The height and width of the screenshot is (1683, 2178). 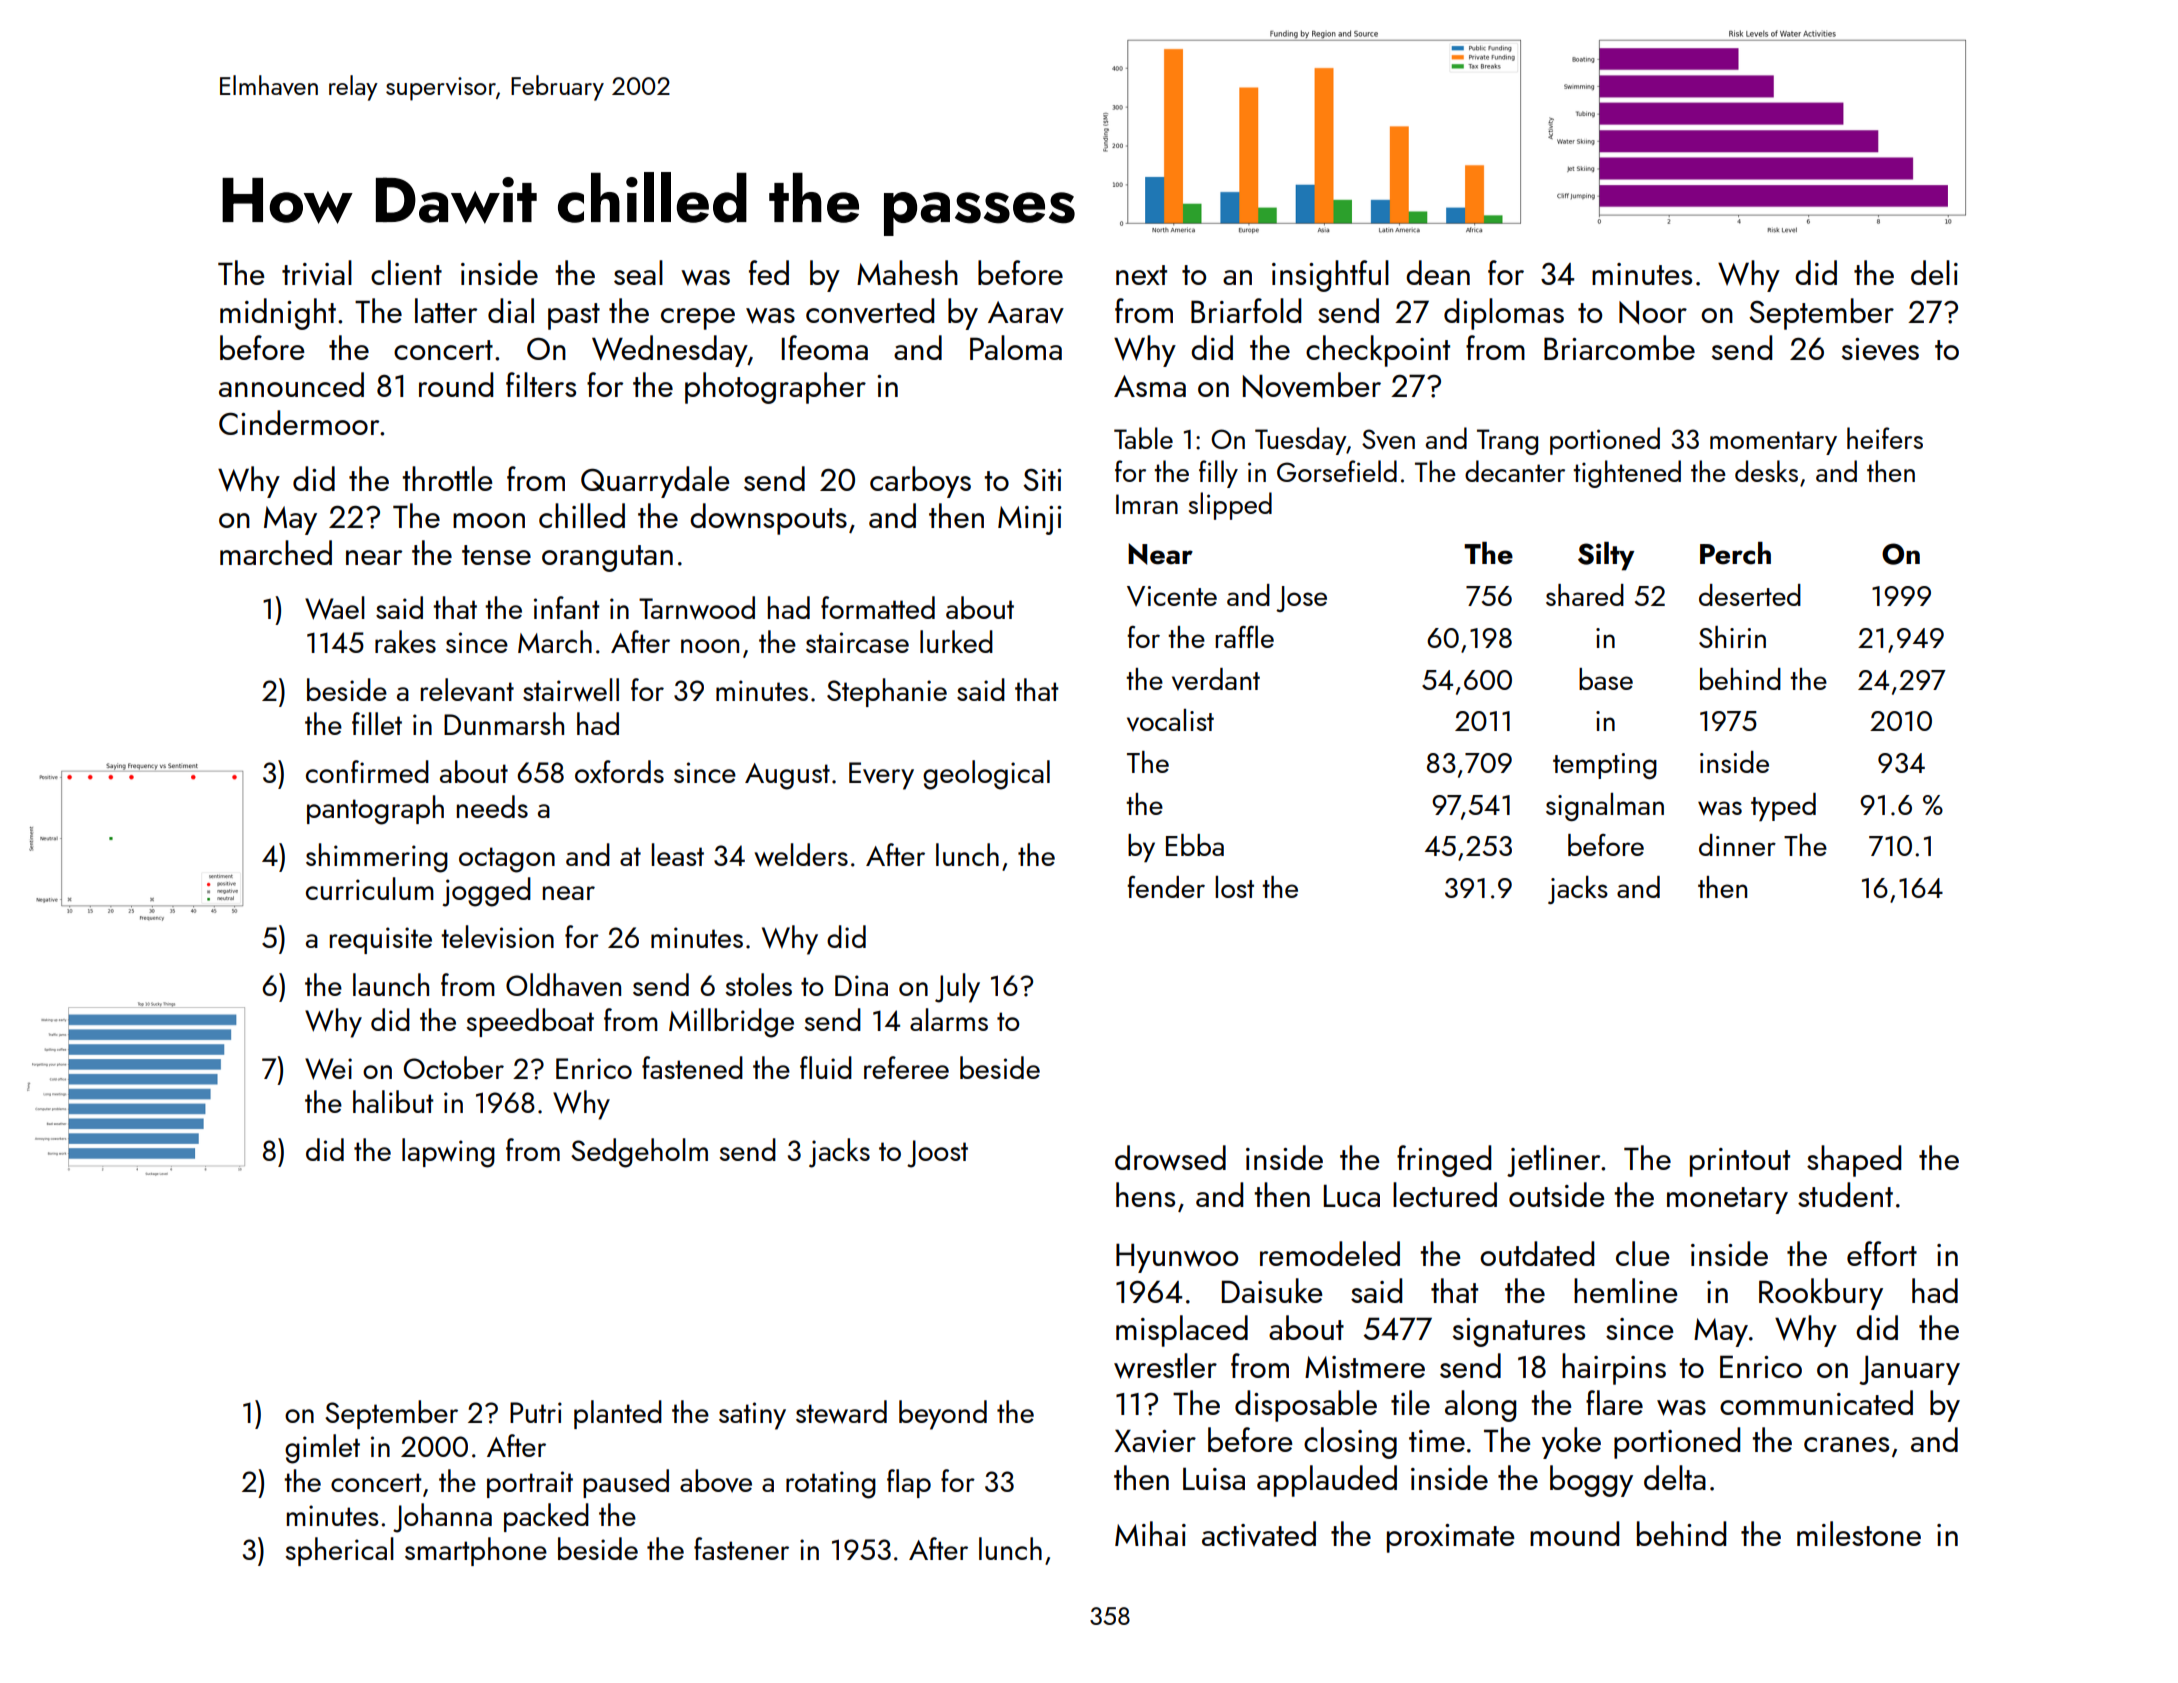 I want to click on Trang, so click(x=1507, y=442).
